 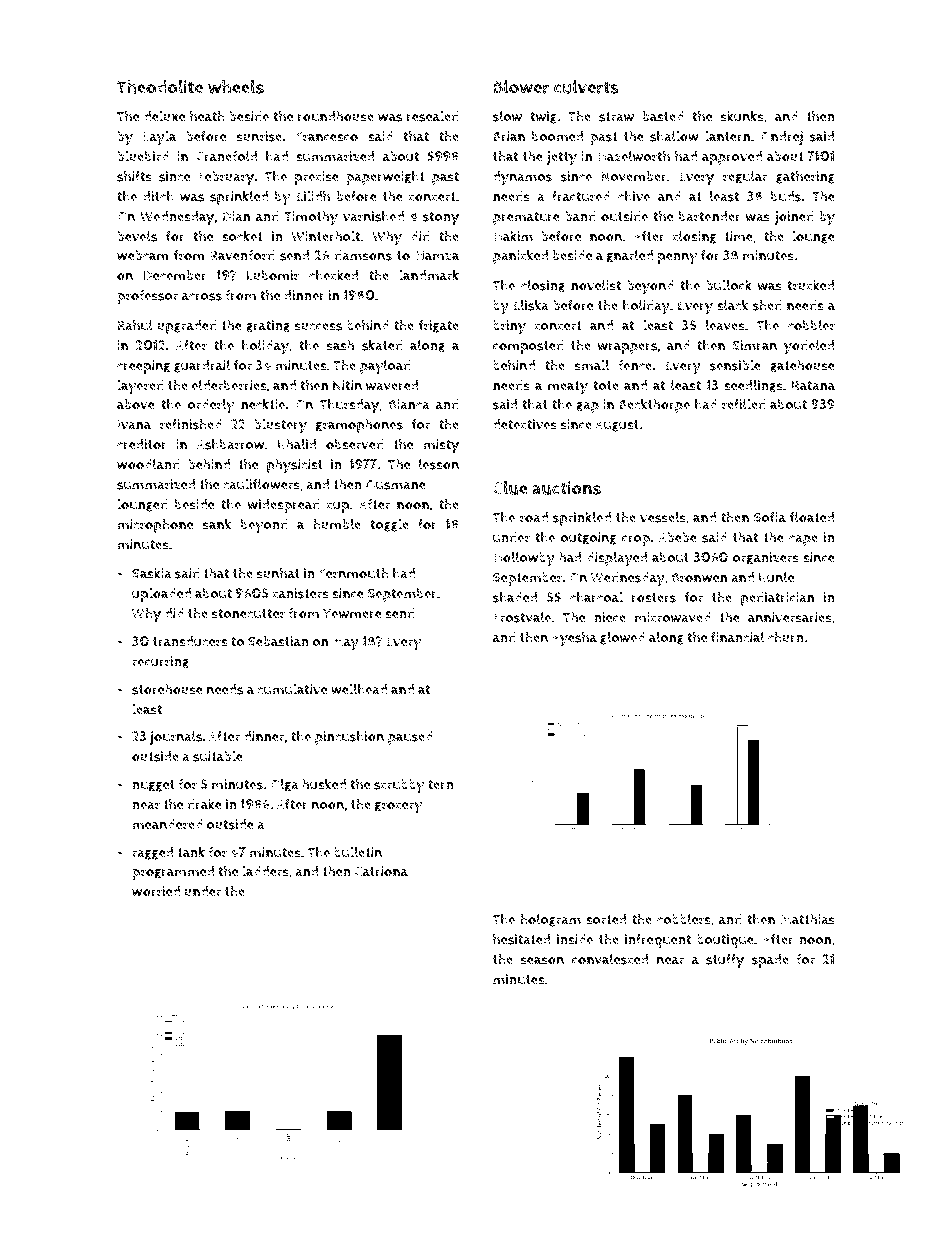 What do you see at coordinates (586, 87) in the image?
I see `culverts` at bounding box center [586, 87].
